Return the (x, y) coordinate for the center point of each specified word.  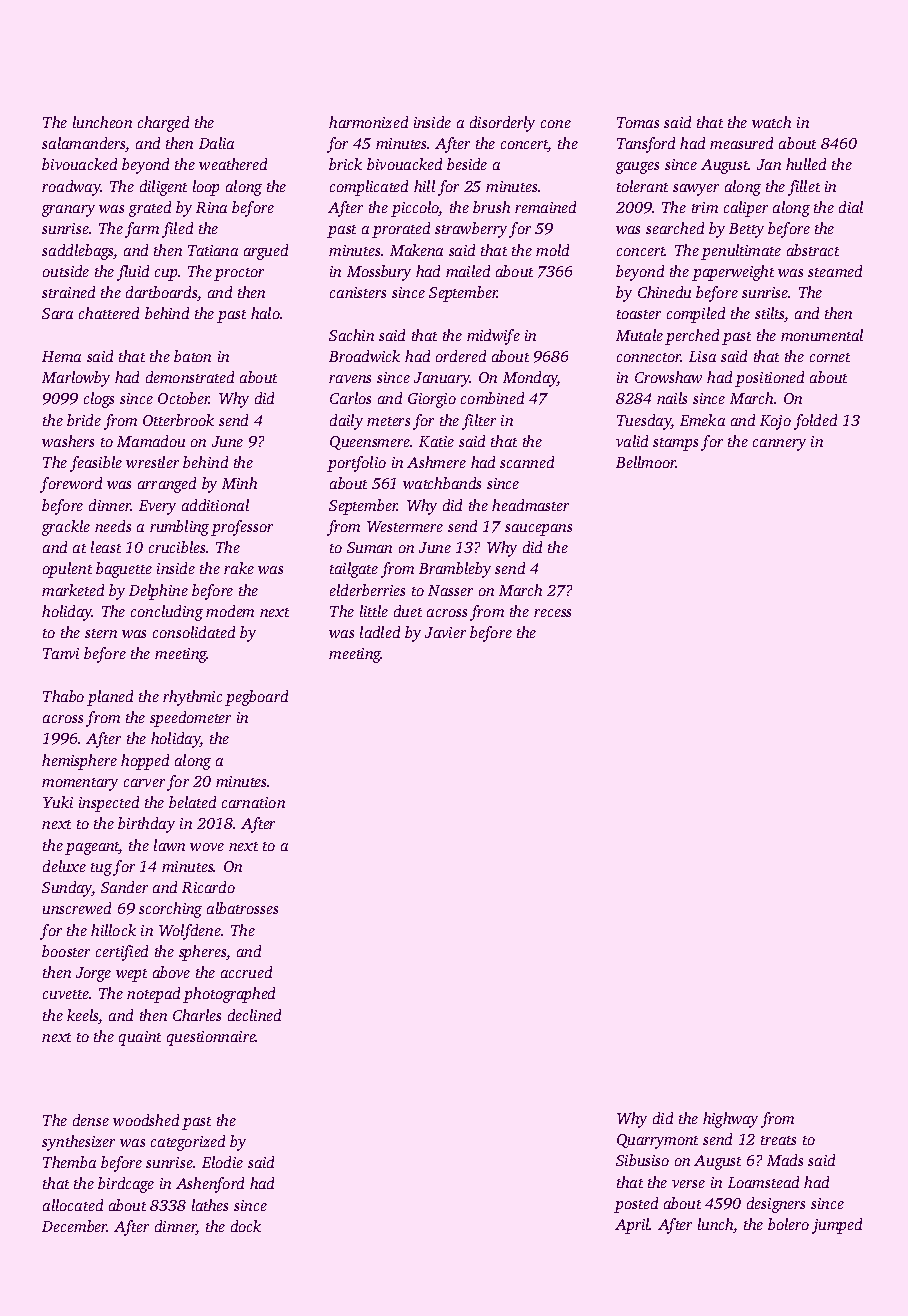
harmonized (368, 122)
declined (254, 1015)
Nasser (450, 590)
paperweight (733, 273)
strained (68, 292)
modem (230, 611)
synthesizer (78, 1143)
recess (552, 613)
